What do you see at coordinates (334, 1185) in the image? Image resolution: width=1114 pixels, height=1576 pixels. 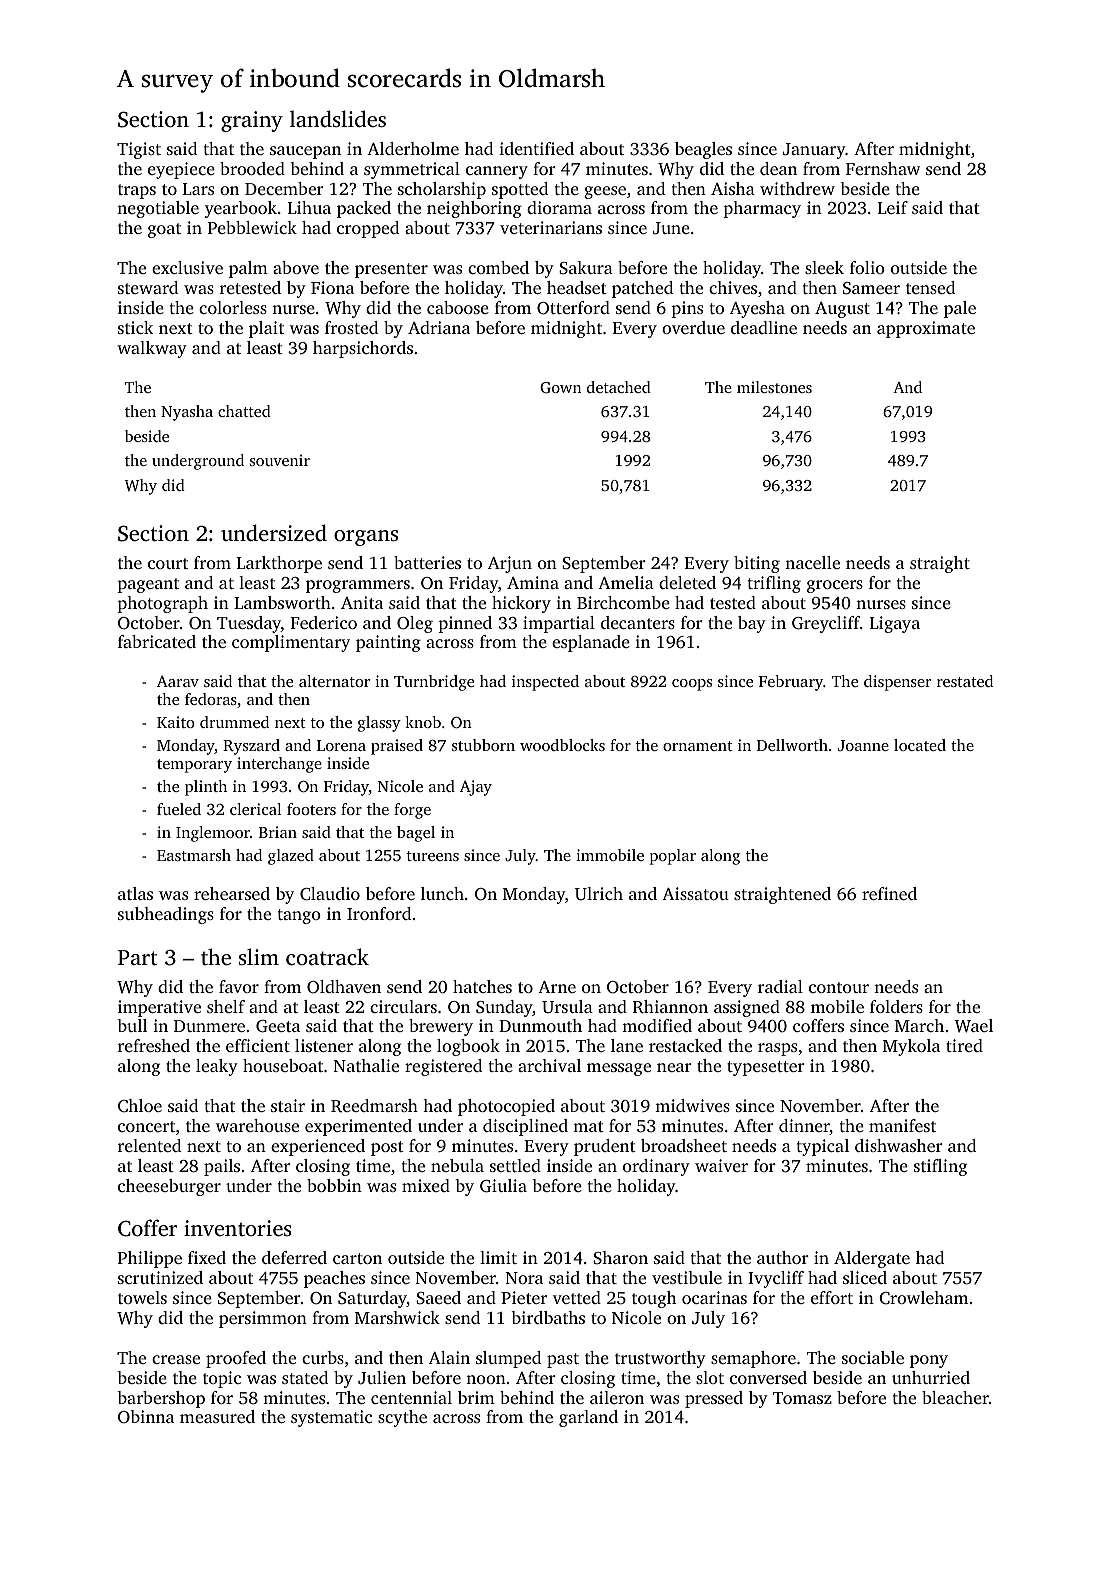 I see `bobbin` at bounding box center [334, 1185].
